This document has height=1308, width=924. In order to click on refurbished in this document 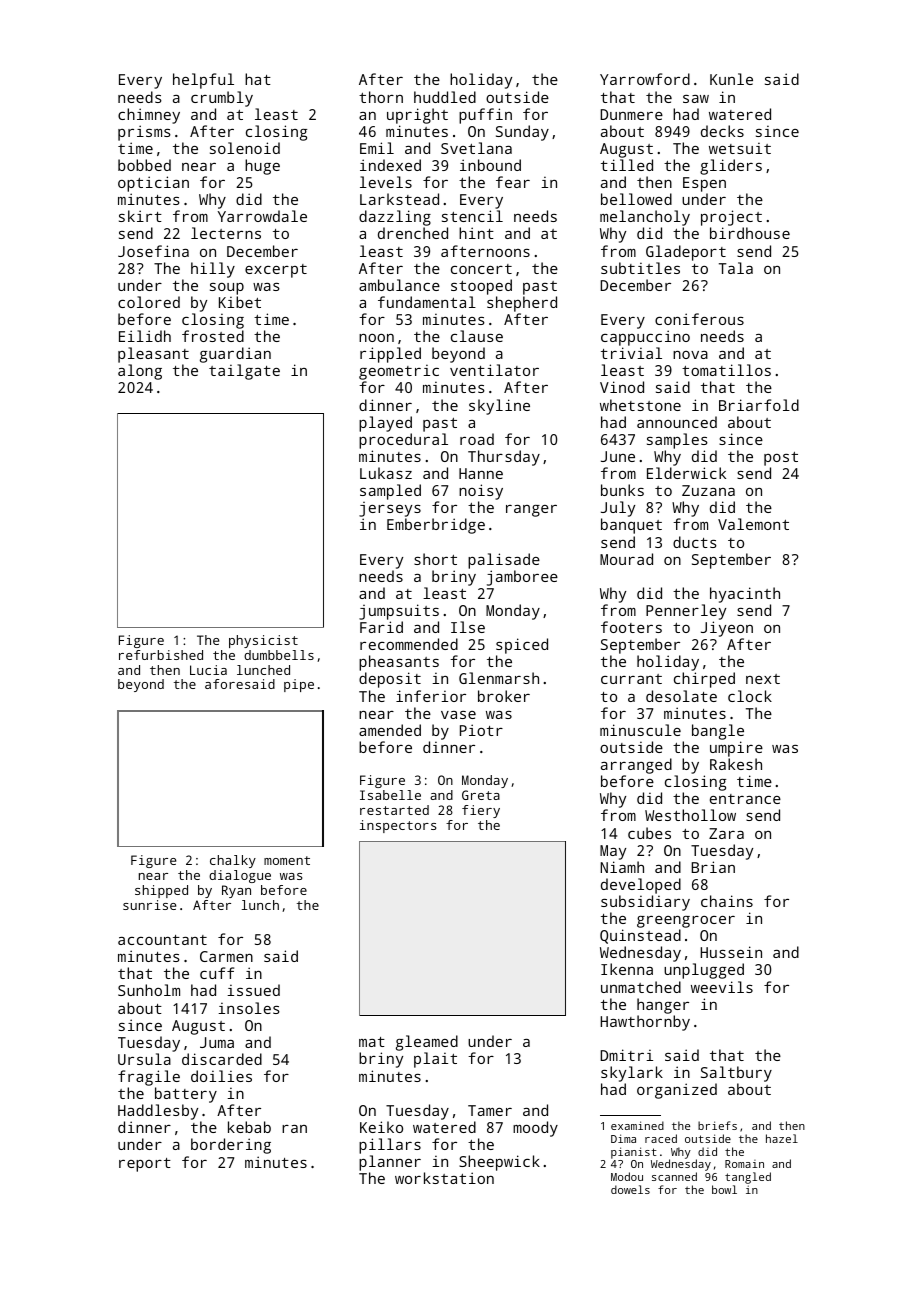, I will do `click(161, 655)`.
